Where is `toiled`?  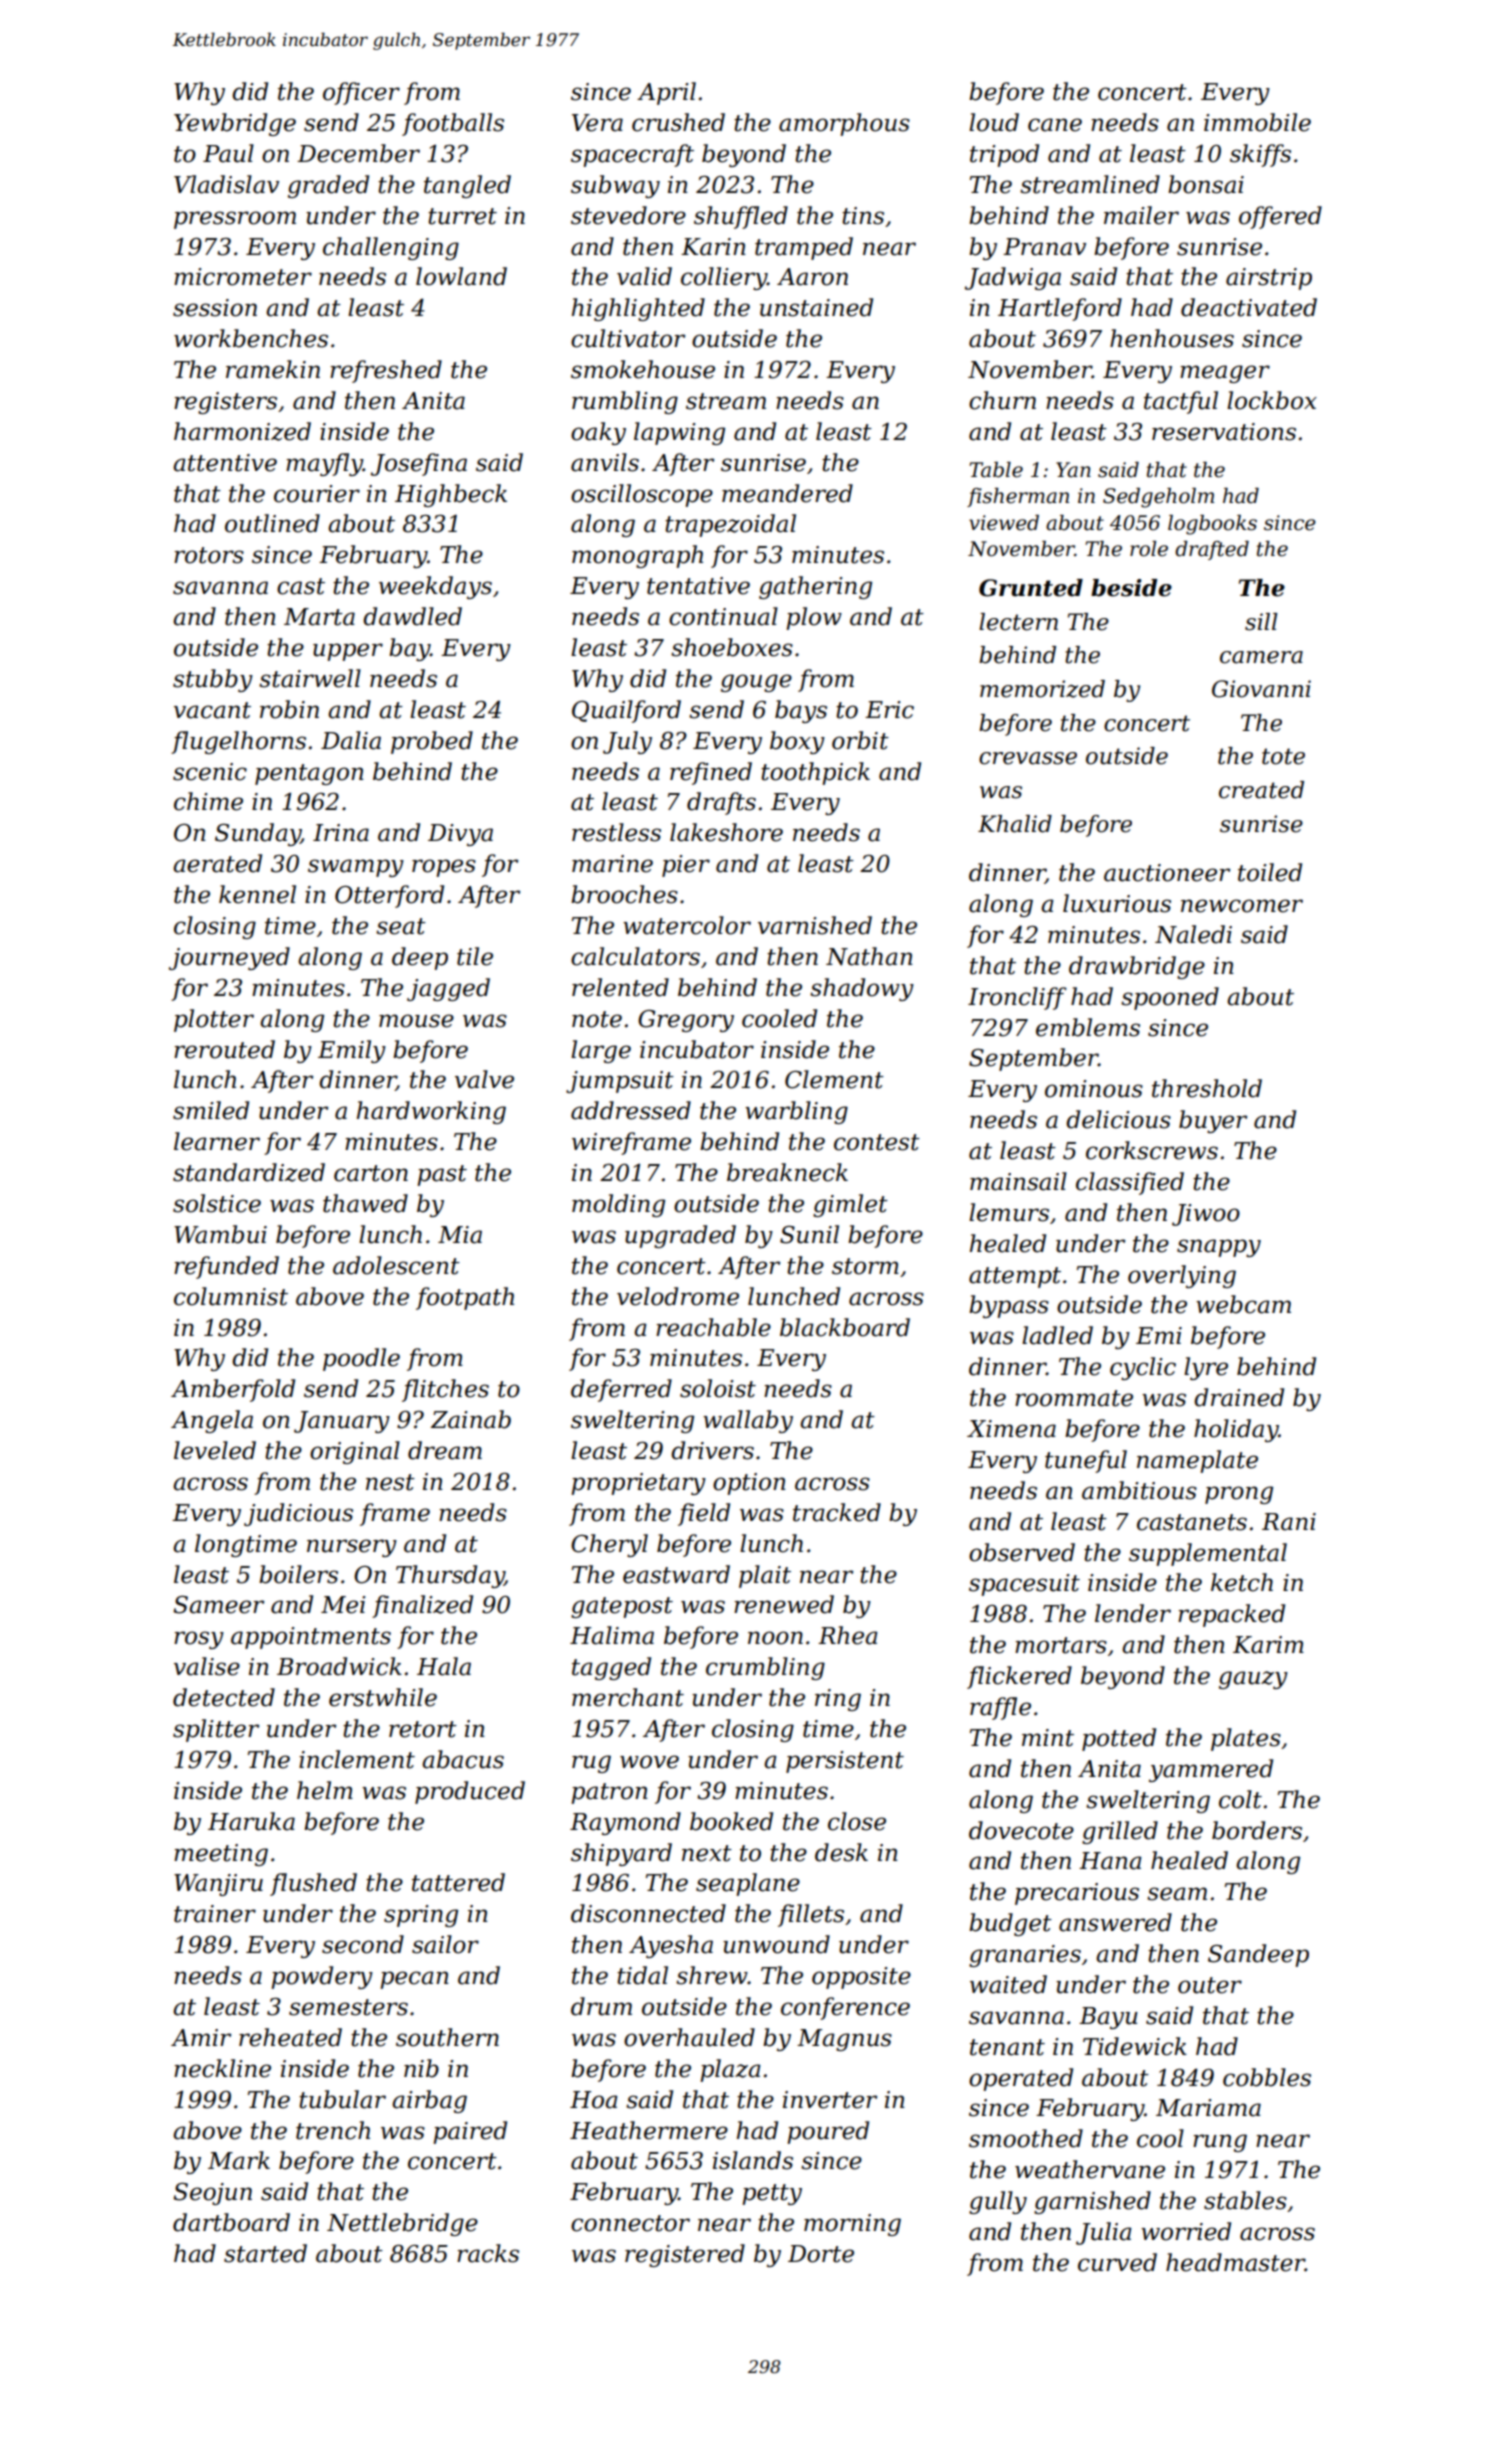
toiled is located at coordinates (1270, 872).
